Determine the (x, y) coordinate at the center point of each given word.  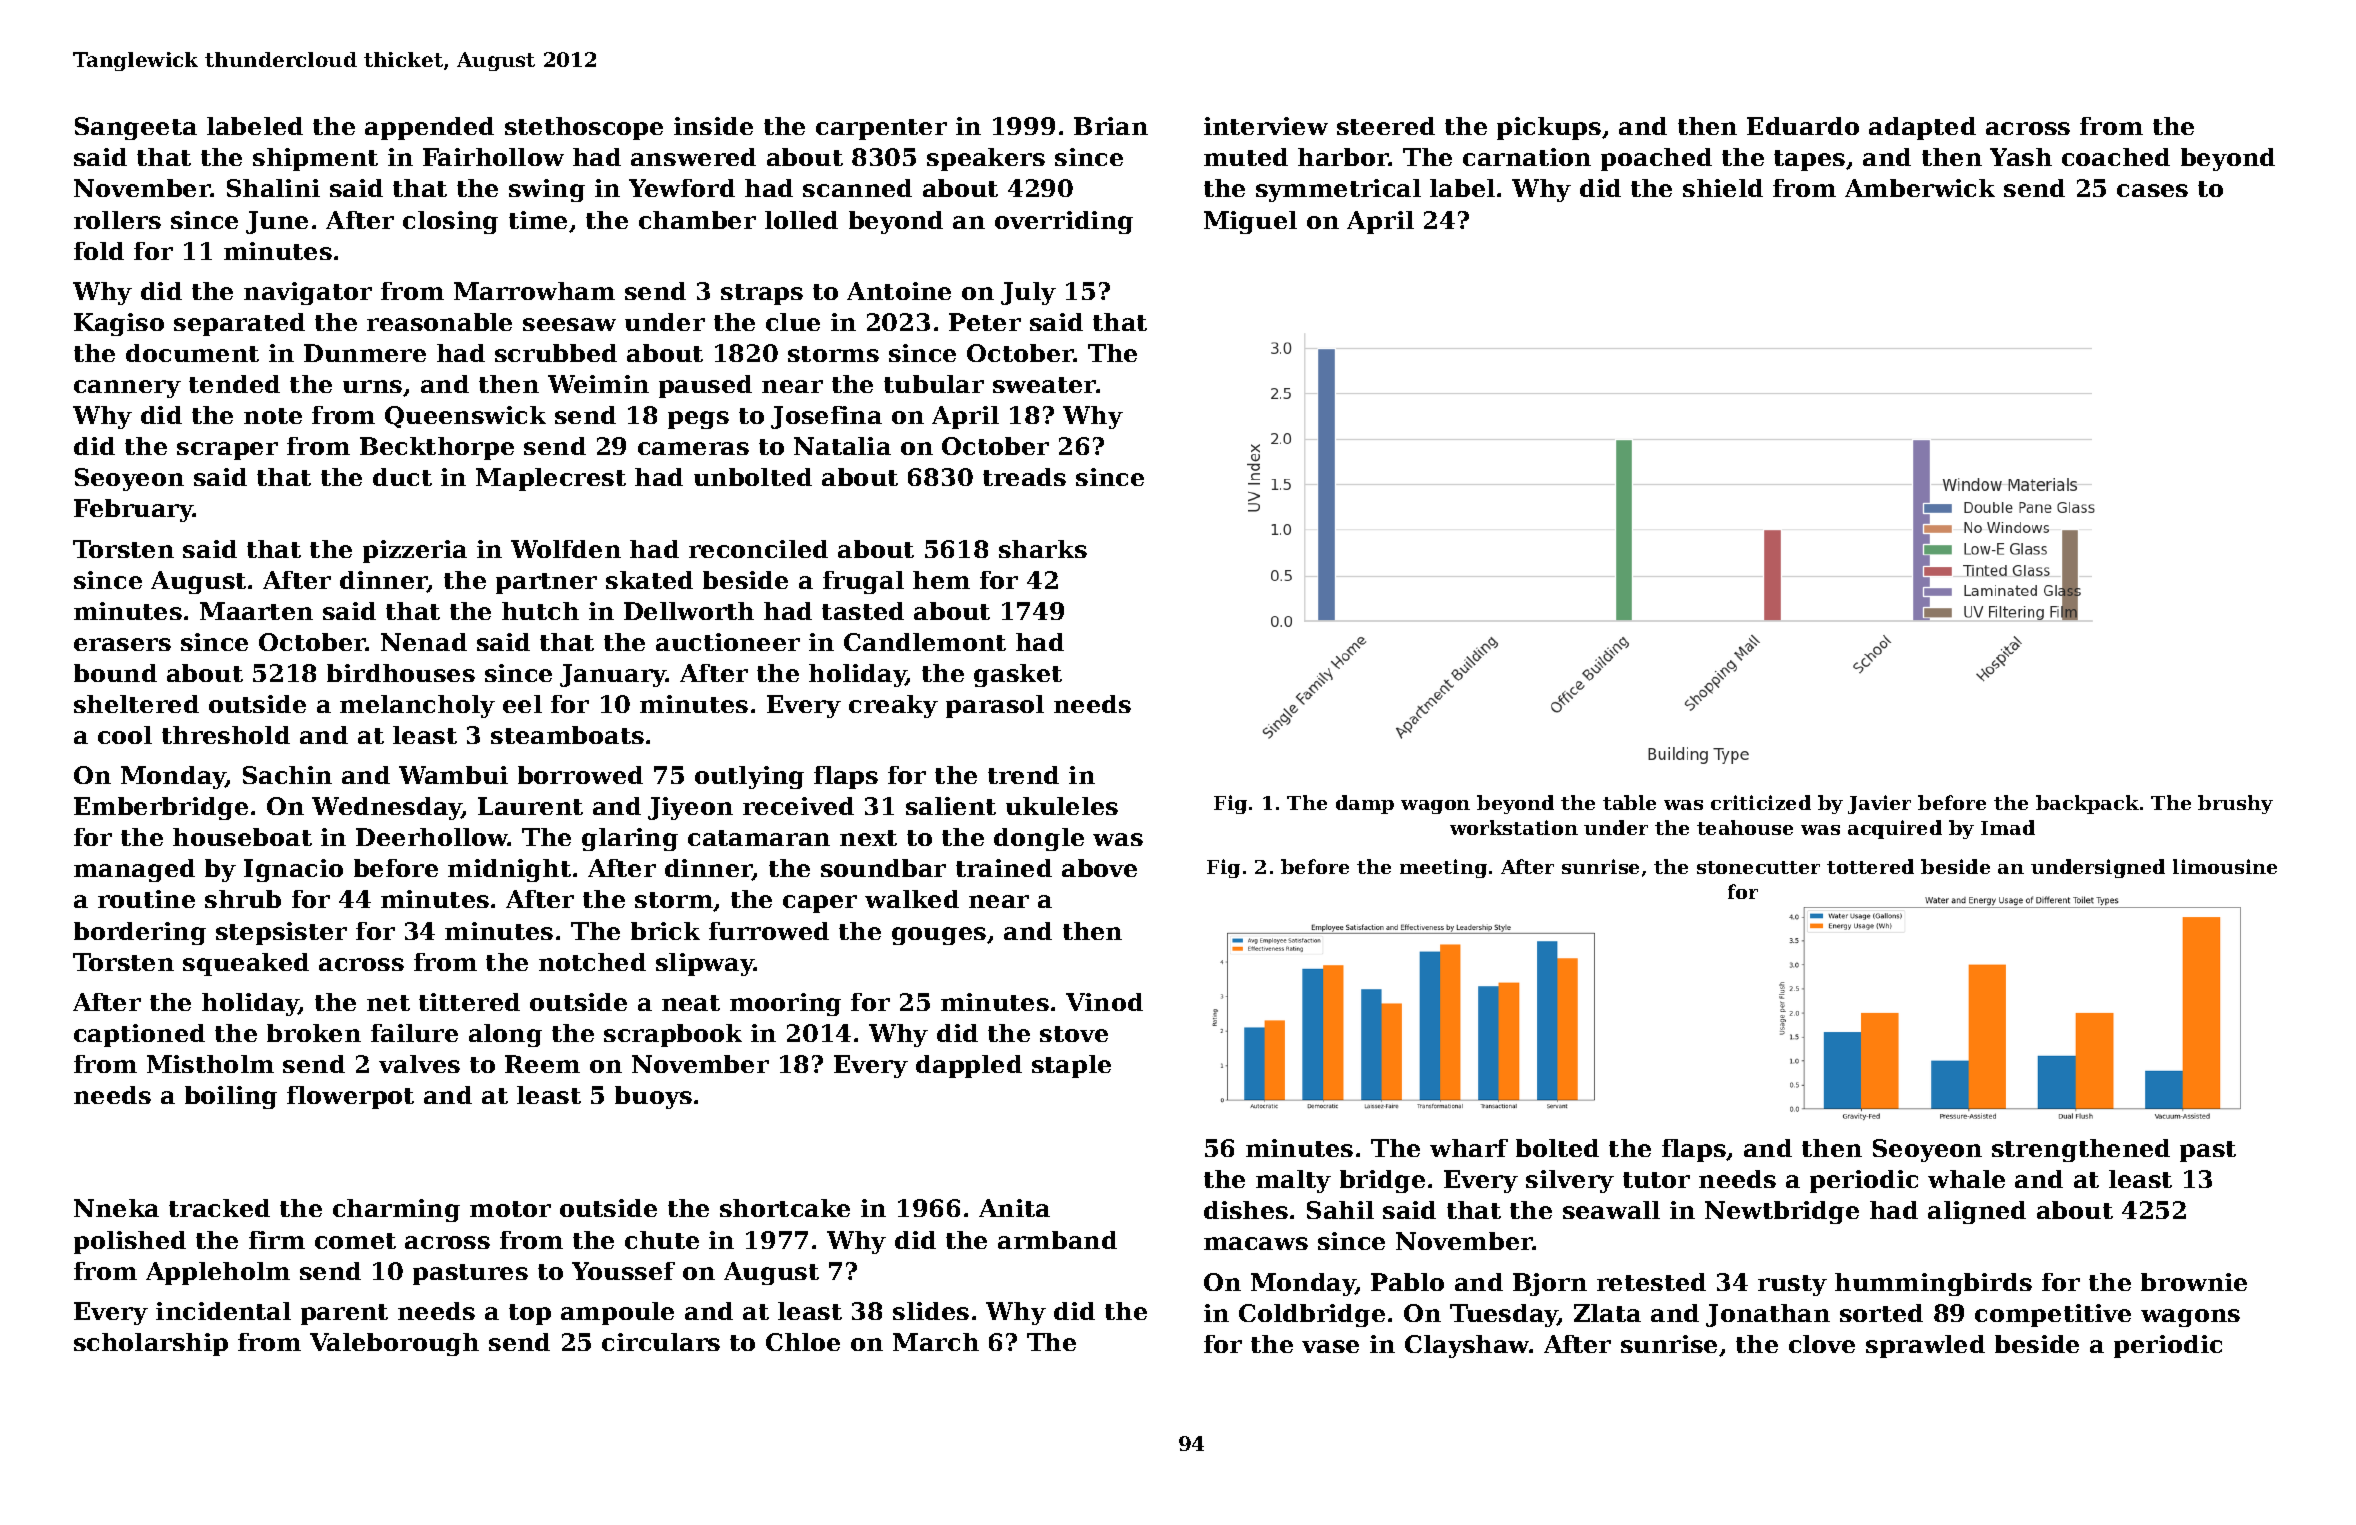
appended (429, 128)
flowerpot (350, 1097)
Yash (2021, 157)
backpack (2087, 804)
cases (2152, 190)
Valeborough (394, 1344)
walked (912, 899)
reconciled (758, 549)
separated (239, 324)
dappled (969, 1066)
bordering (140, 933)
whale (1966, 1179)
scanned (857, 188)
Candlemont (925, 642)
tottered (1870, 866)
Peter (985, 322)
